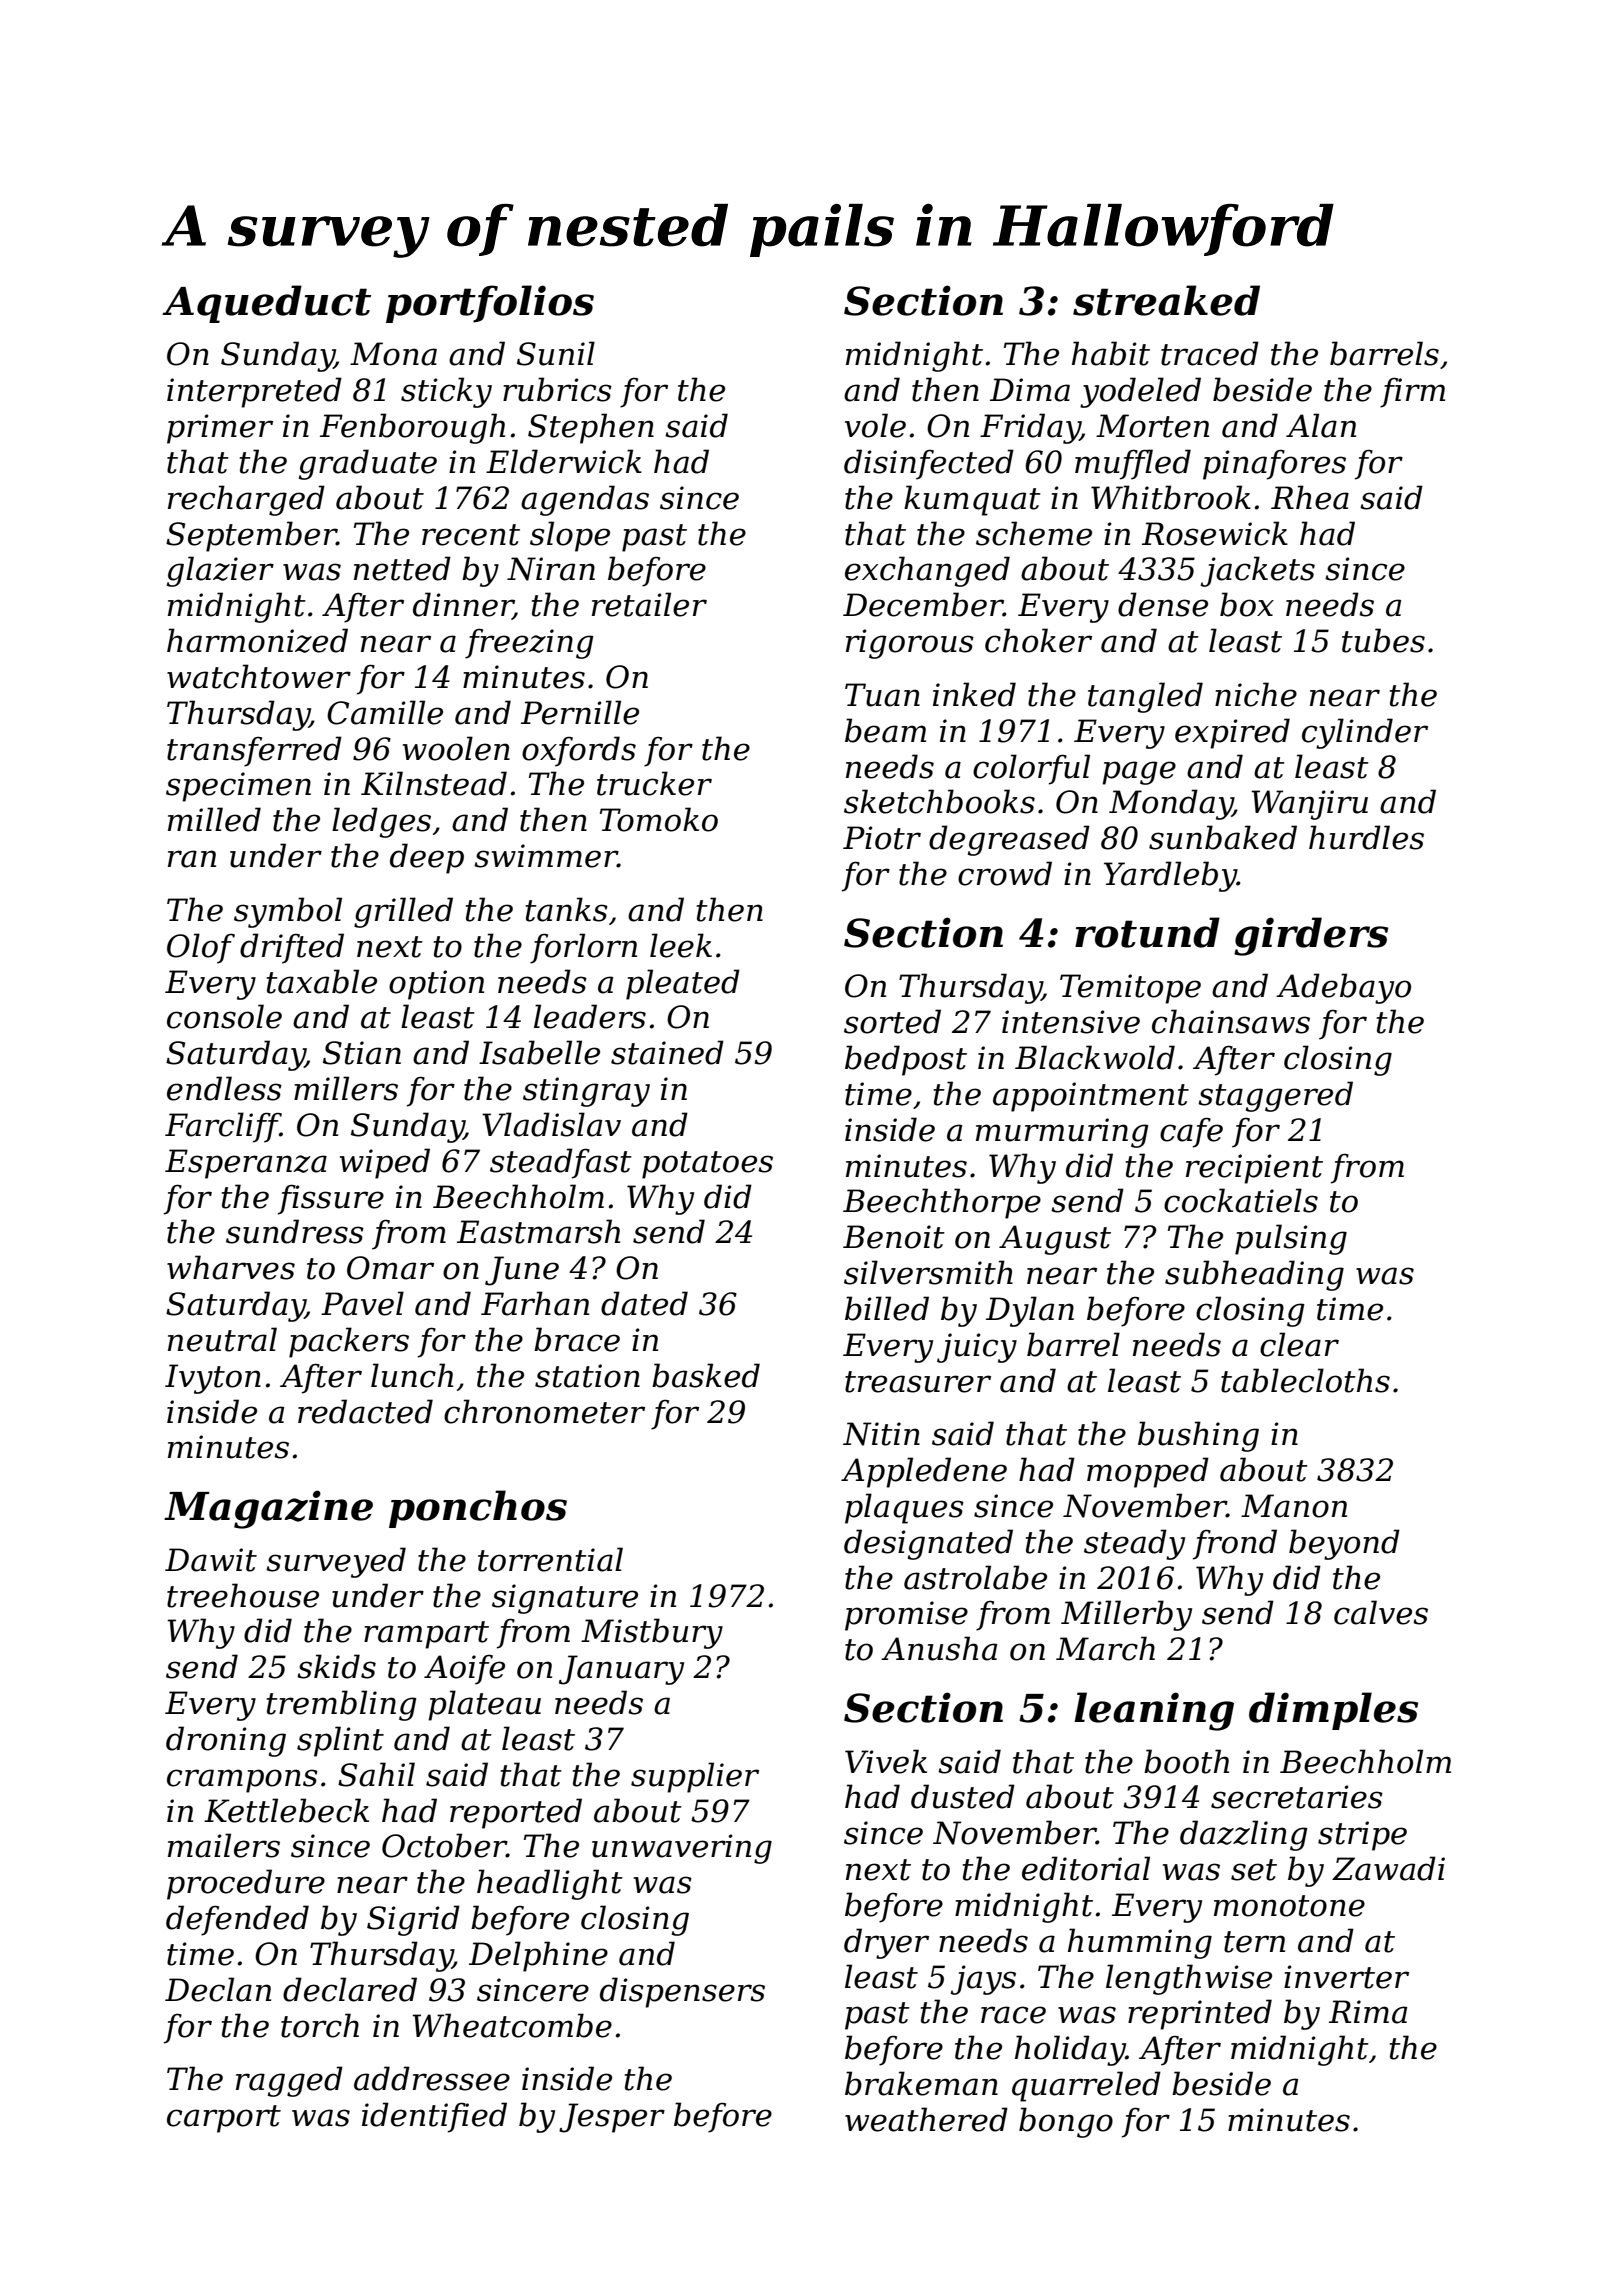  What do you see at coordinates (1030, 390) in the document?
I see `Dima` at bounding box center [1030, 390].
